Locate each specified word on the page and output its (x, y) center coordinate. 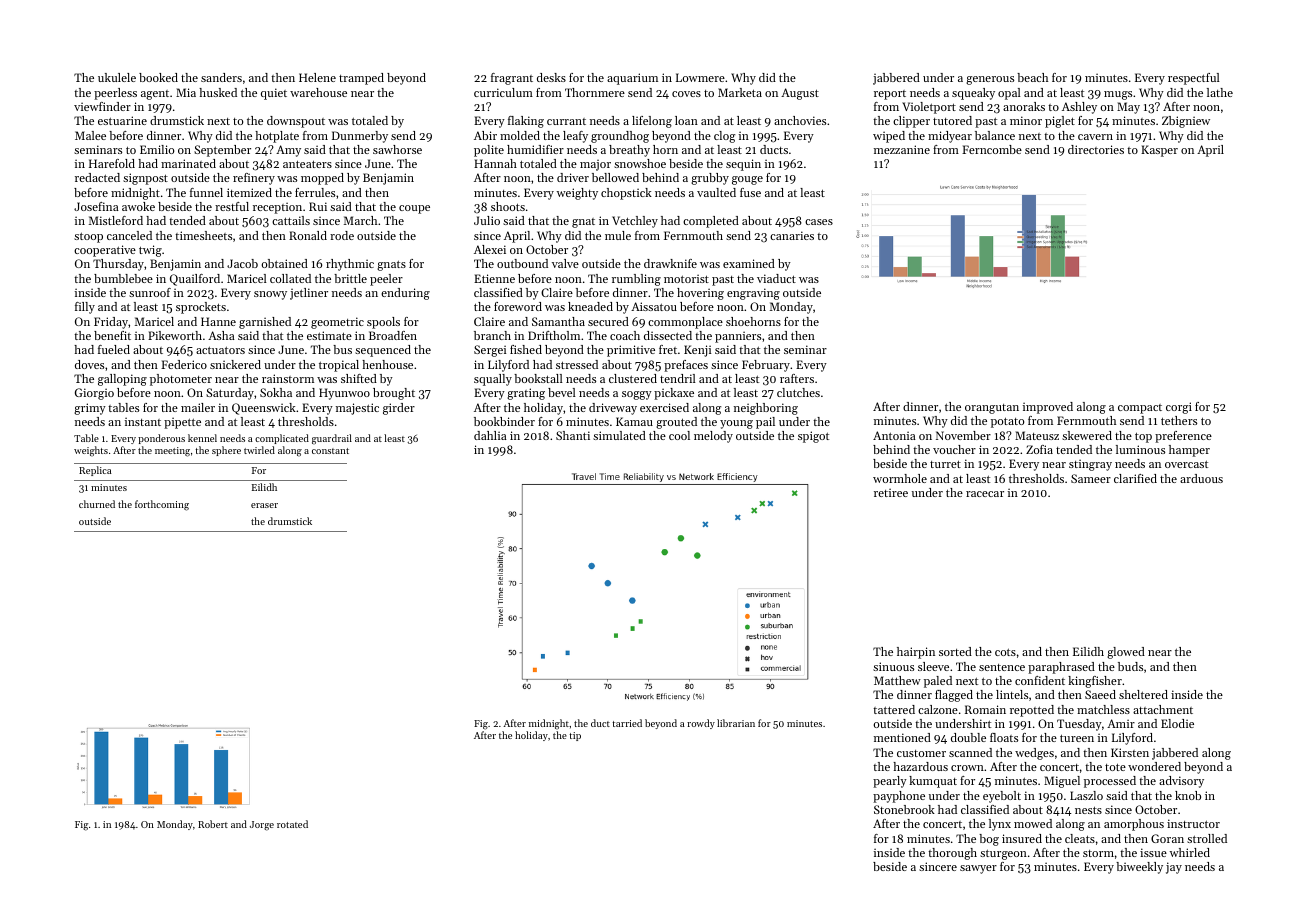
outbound (522, 263)
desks (551, 77)
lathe (1220, 92)
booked (158, 77)
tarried (627, 723)
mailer (198, 407)
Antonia (894, 435)
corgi (1179, 408)
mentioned (902, 737)
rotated (292, 824)
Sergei (490, 351)
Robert (213, 824)
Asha (221, 335)
